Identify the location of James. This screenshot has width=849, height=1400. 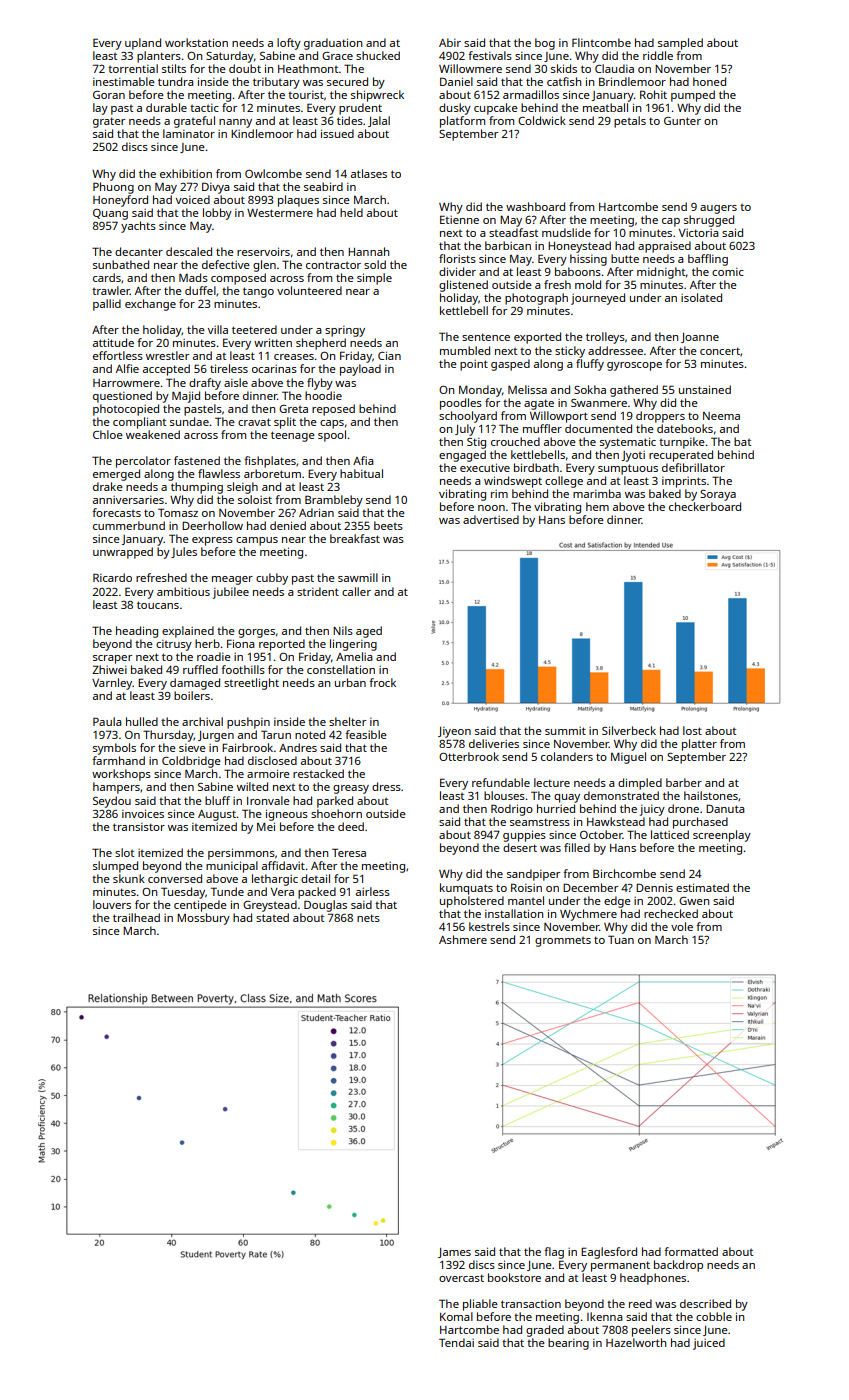
(454, 1253).
